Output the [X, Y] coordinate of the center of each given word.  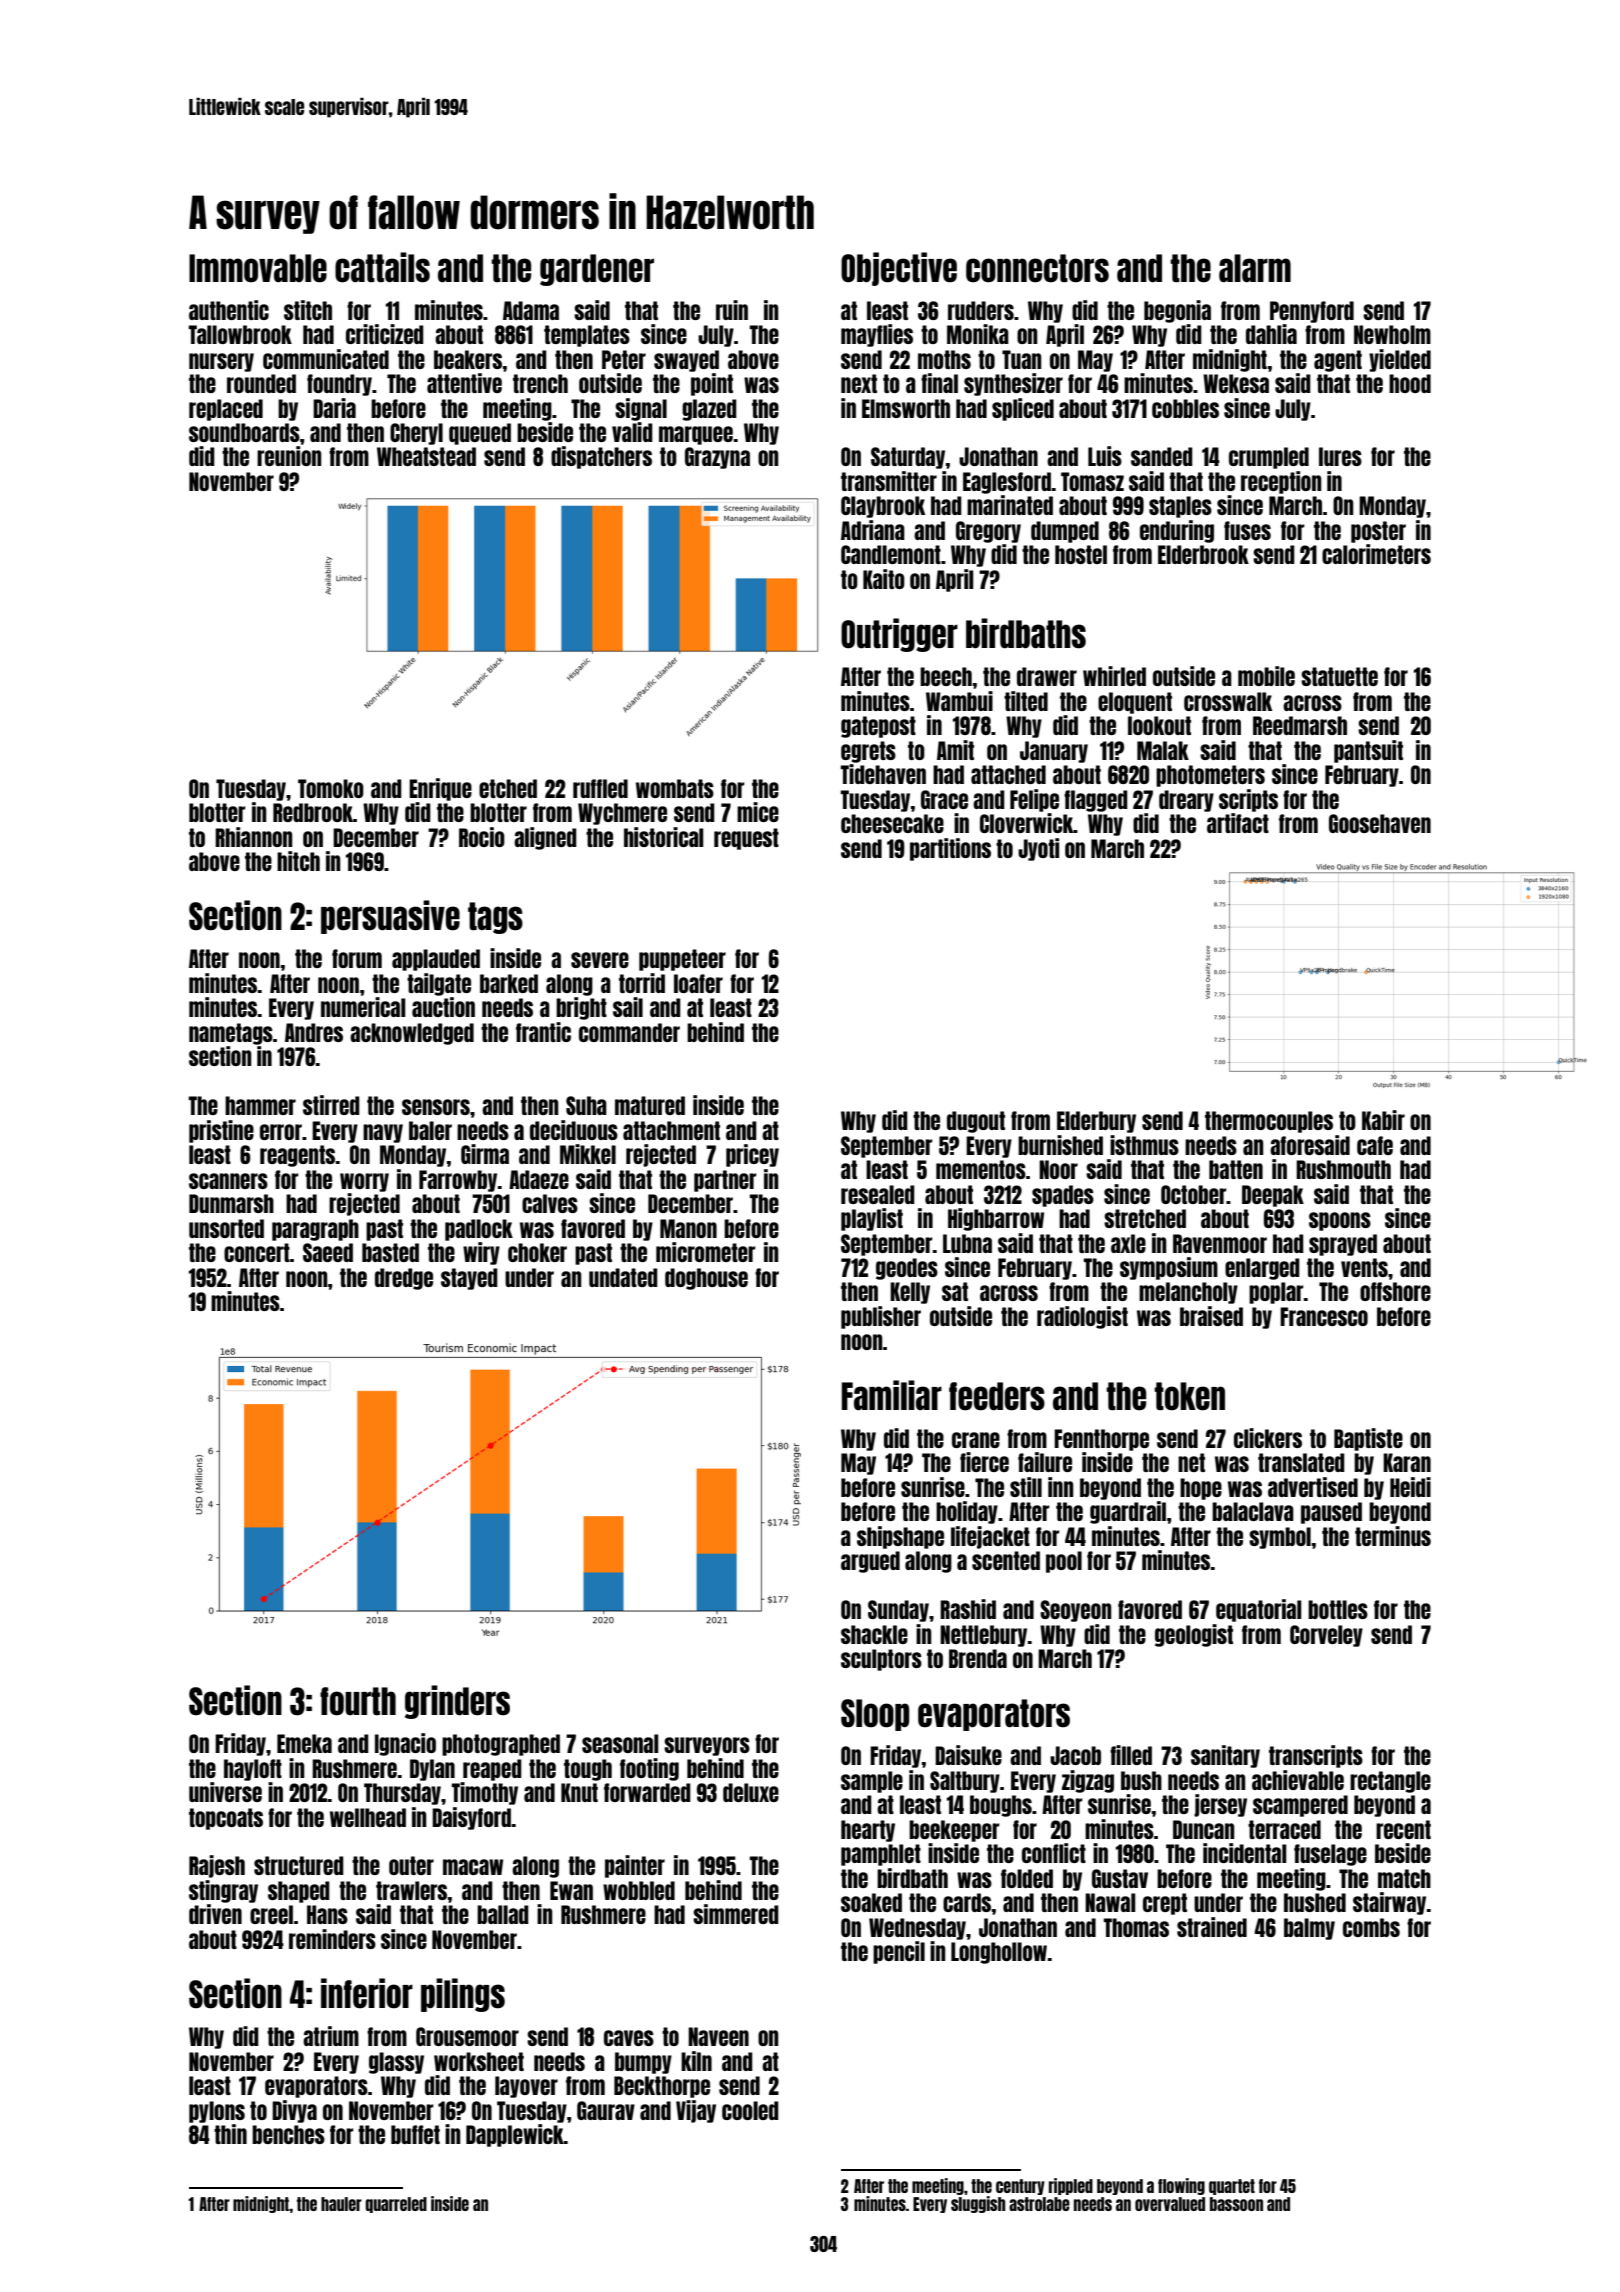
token [1189, 1396]
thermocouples [1269, 1122]
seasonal [620, 1743]
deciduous [574, 1130]
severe [600, 960]
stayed [469, 1279]
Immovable [258, 268]
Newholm [1392, 334]
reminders [332, 1939]
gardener [597, 270]
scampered [1300, 1806]
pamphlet [881, 1855]
